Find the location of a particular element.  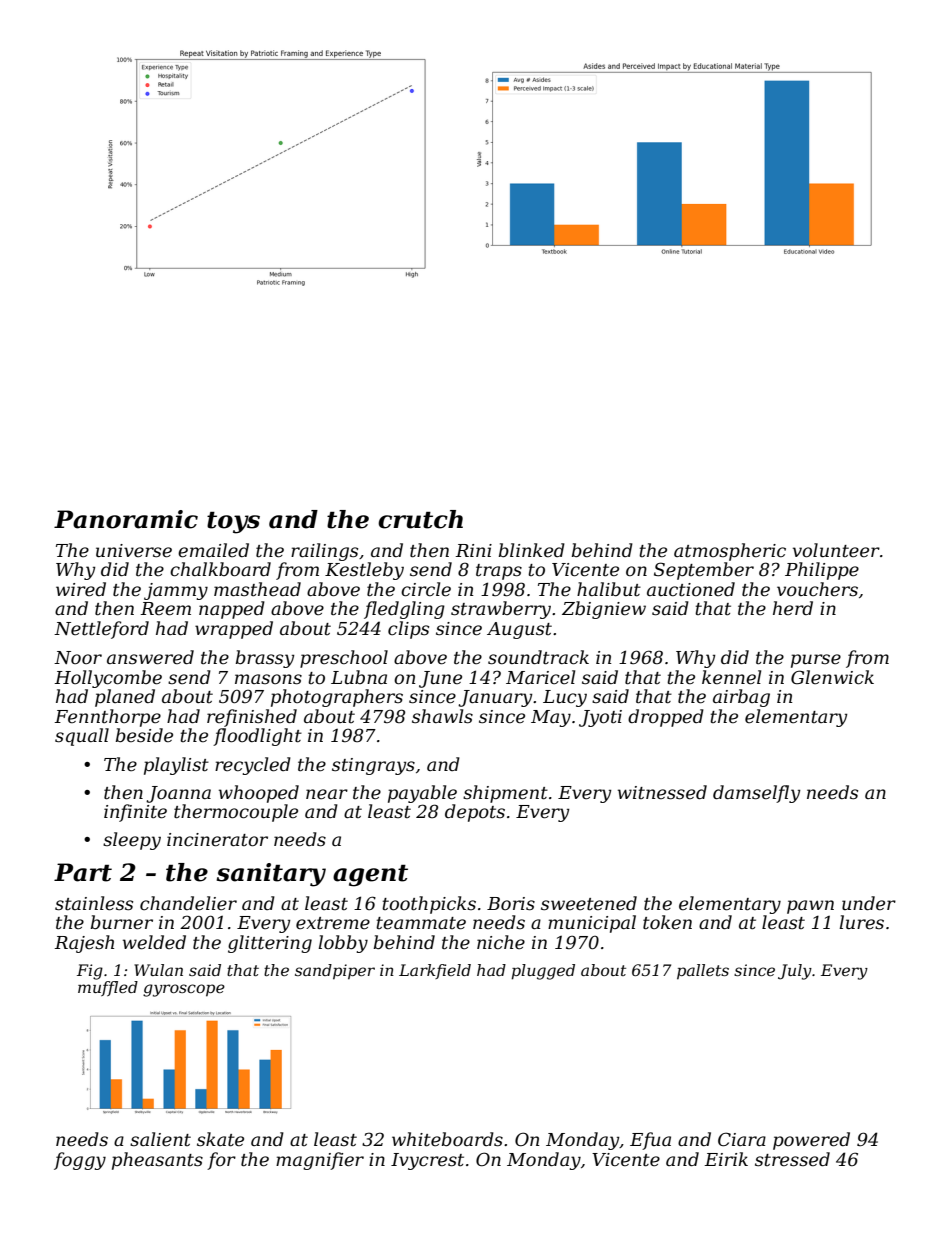

chandelier is located at coordinates (188, 903).
